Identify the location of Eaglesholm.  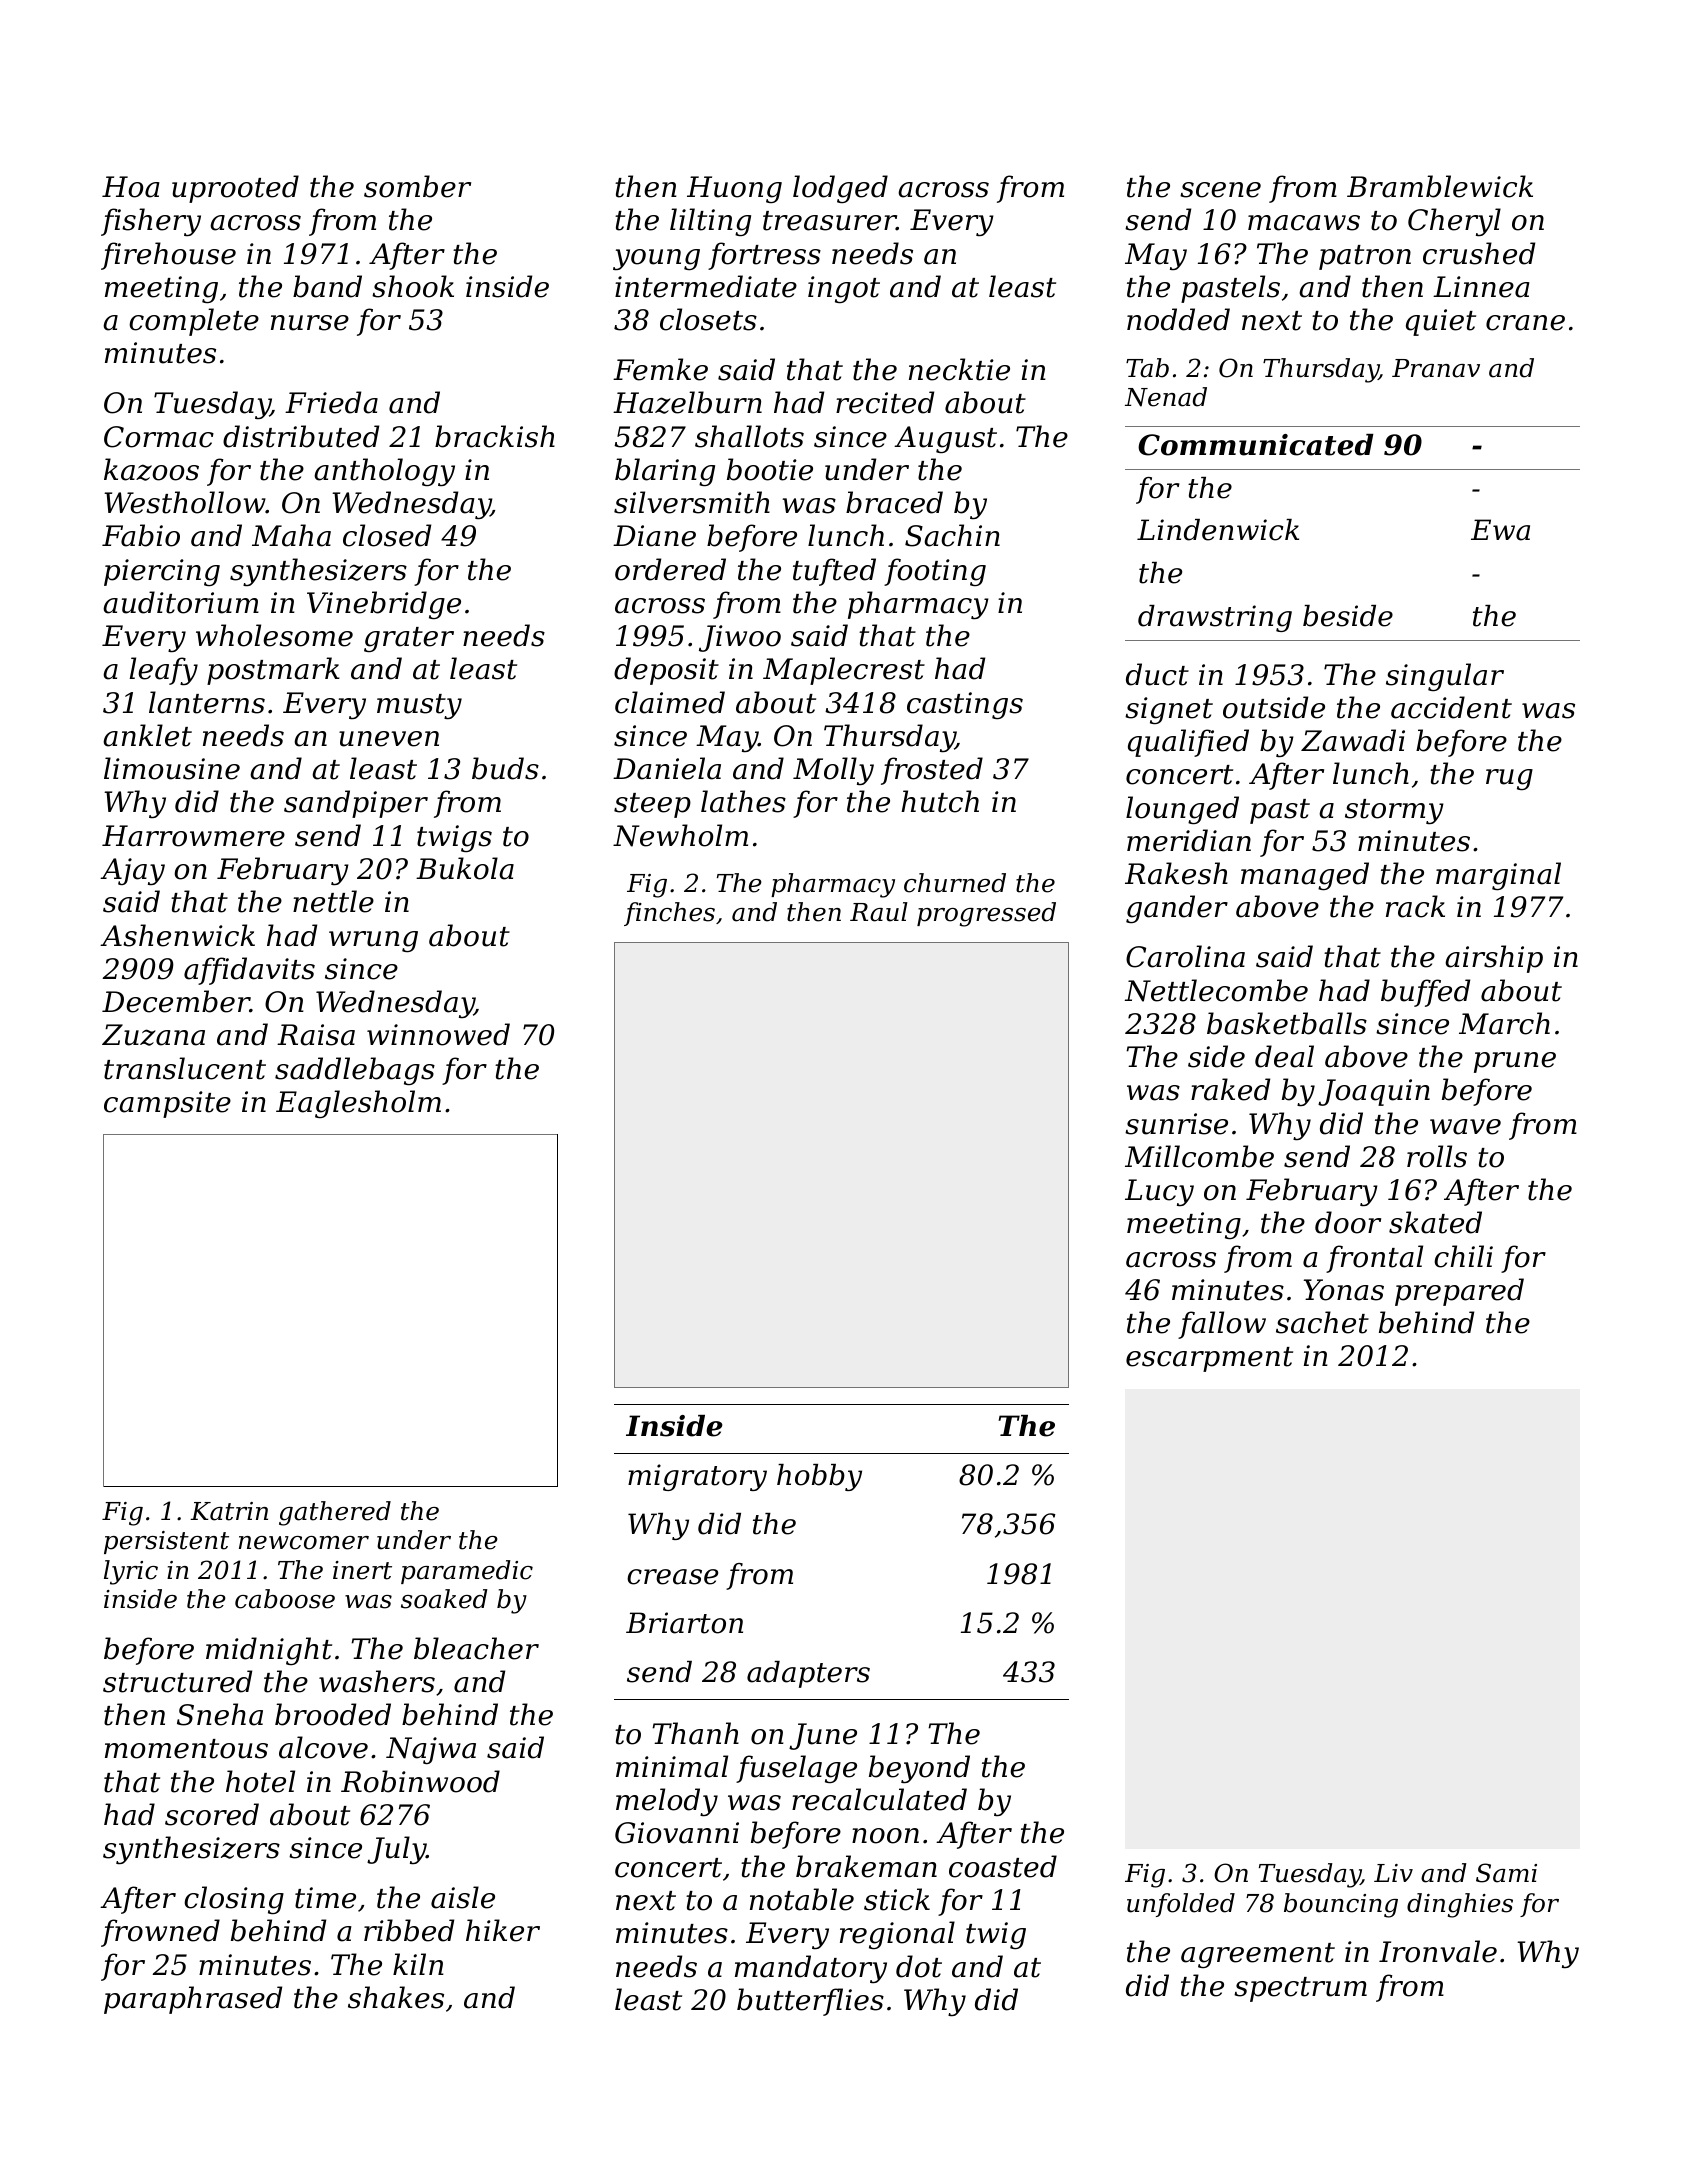
(358, 1104).
